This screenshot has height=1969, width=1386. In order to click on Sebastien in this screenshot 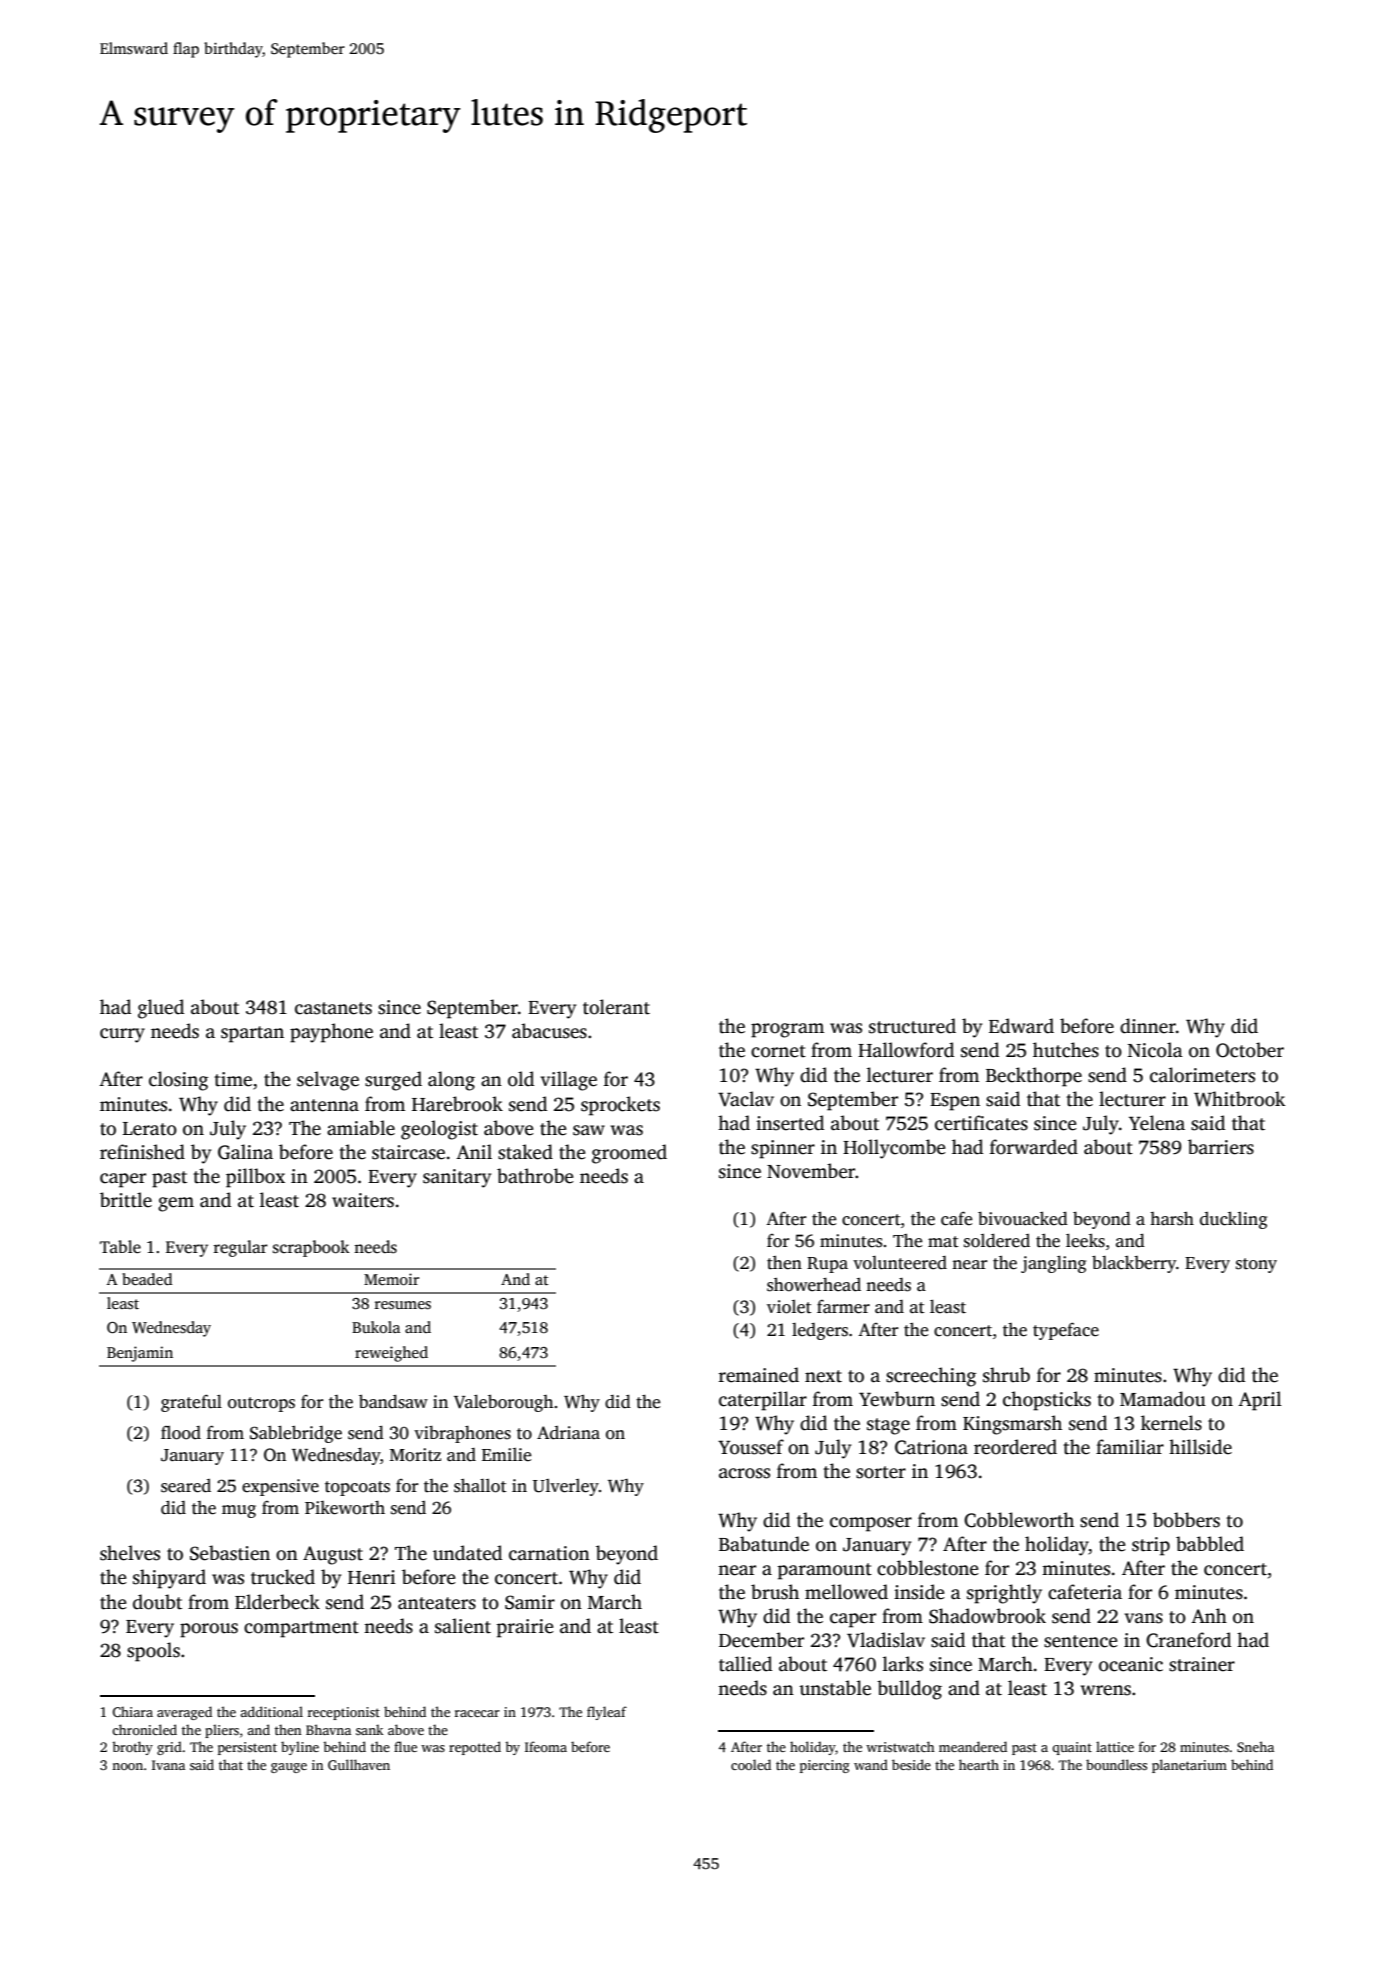, I will do `click(230, 1553)`.
